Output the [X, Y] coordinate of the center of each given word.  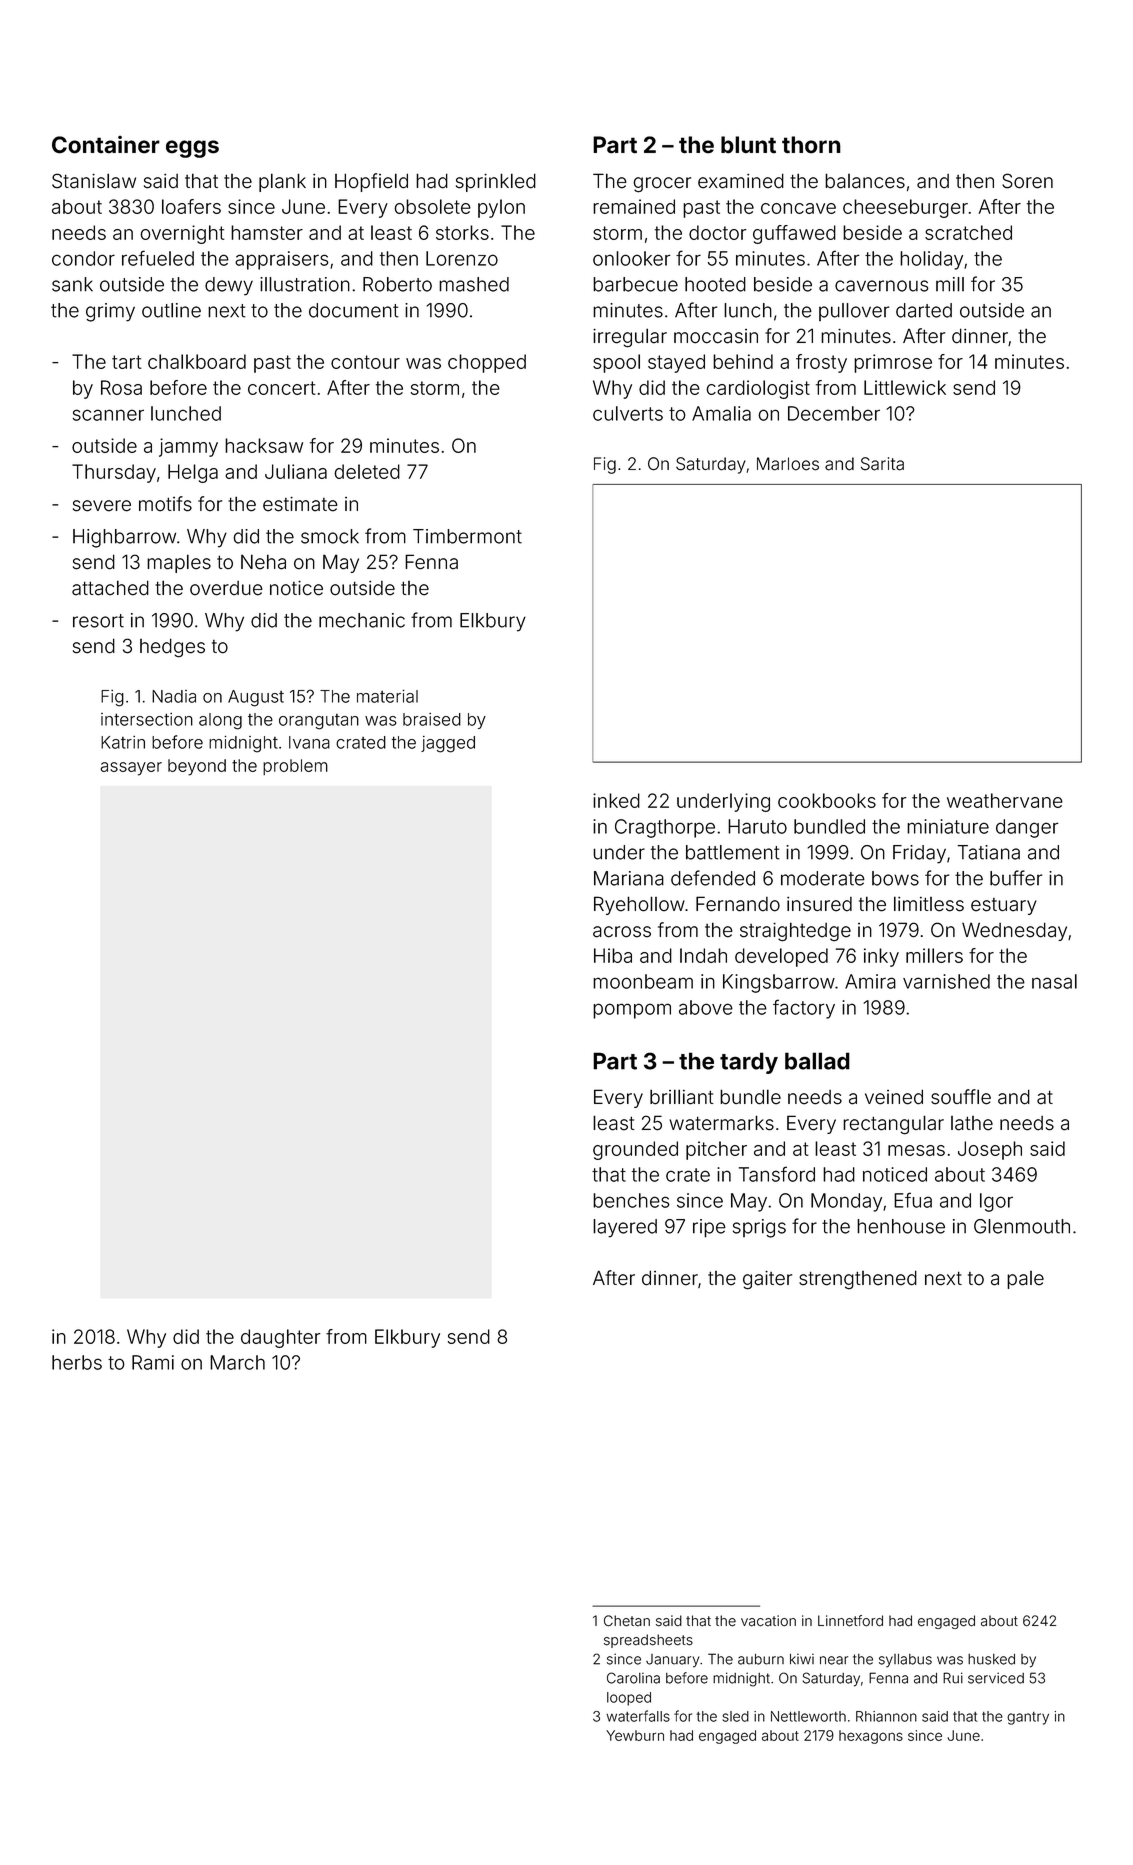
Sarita [882, 464]
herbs [77, 1362]
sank [72, 284]
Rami [153, 1362]
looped [629, 1699]
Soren [1027, 181]
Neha [263, 562]
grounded [635, 1150]
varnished [946, 981]
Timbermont [467, 536]
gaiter [767, 1280]
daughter [280, 1338]
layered [625, 1228]
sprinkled [496, 182]
